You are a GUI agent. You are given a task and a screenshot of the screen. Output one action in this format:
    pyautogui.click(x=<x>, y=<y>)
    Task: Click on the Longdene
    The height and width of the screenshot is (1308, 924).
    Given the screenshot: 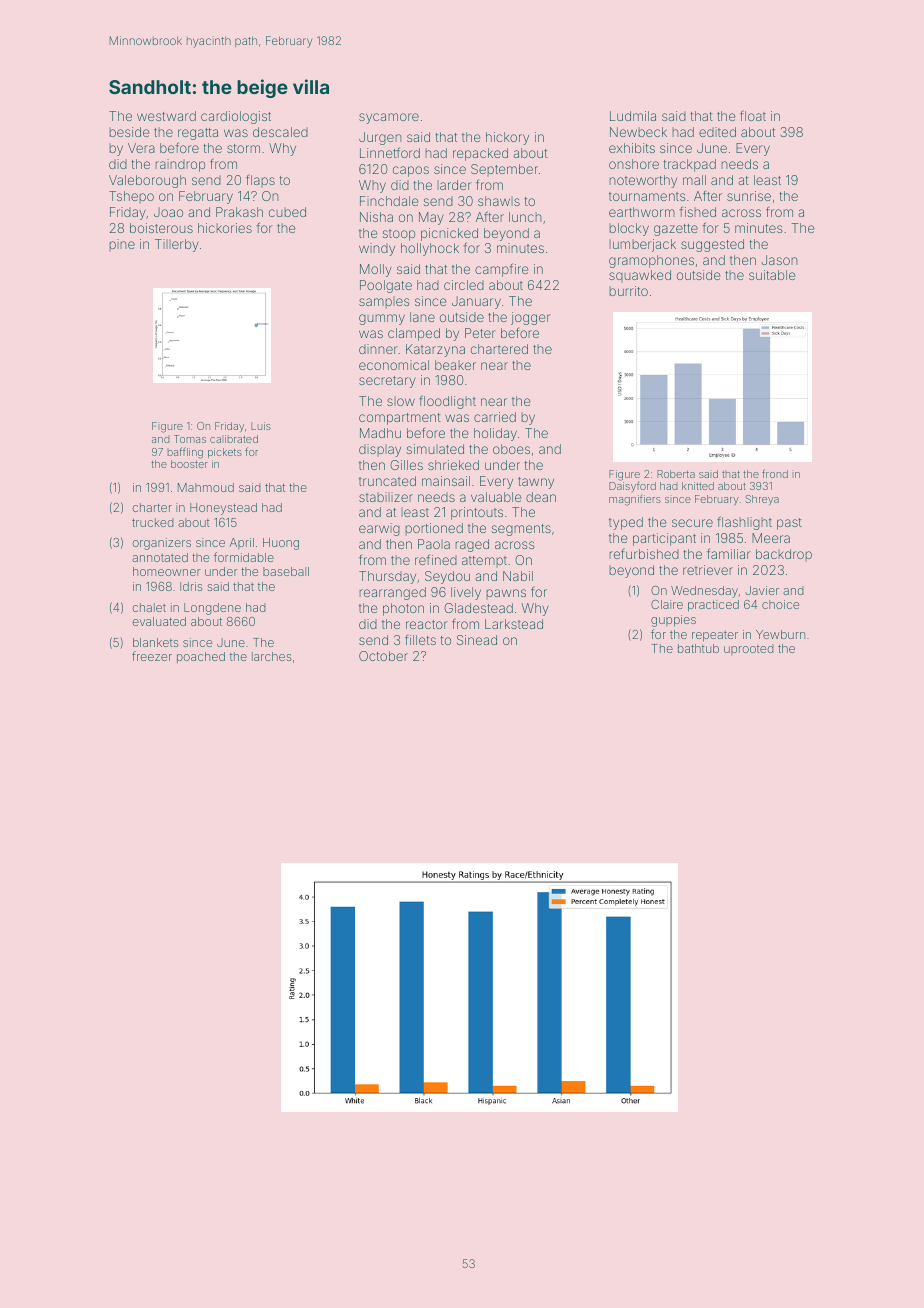 What is the action you would take?
    pyautogui.click(x=212, y=609)
